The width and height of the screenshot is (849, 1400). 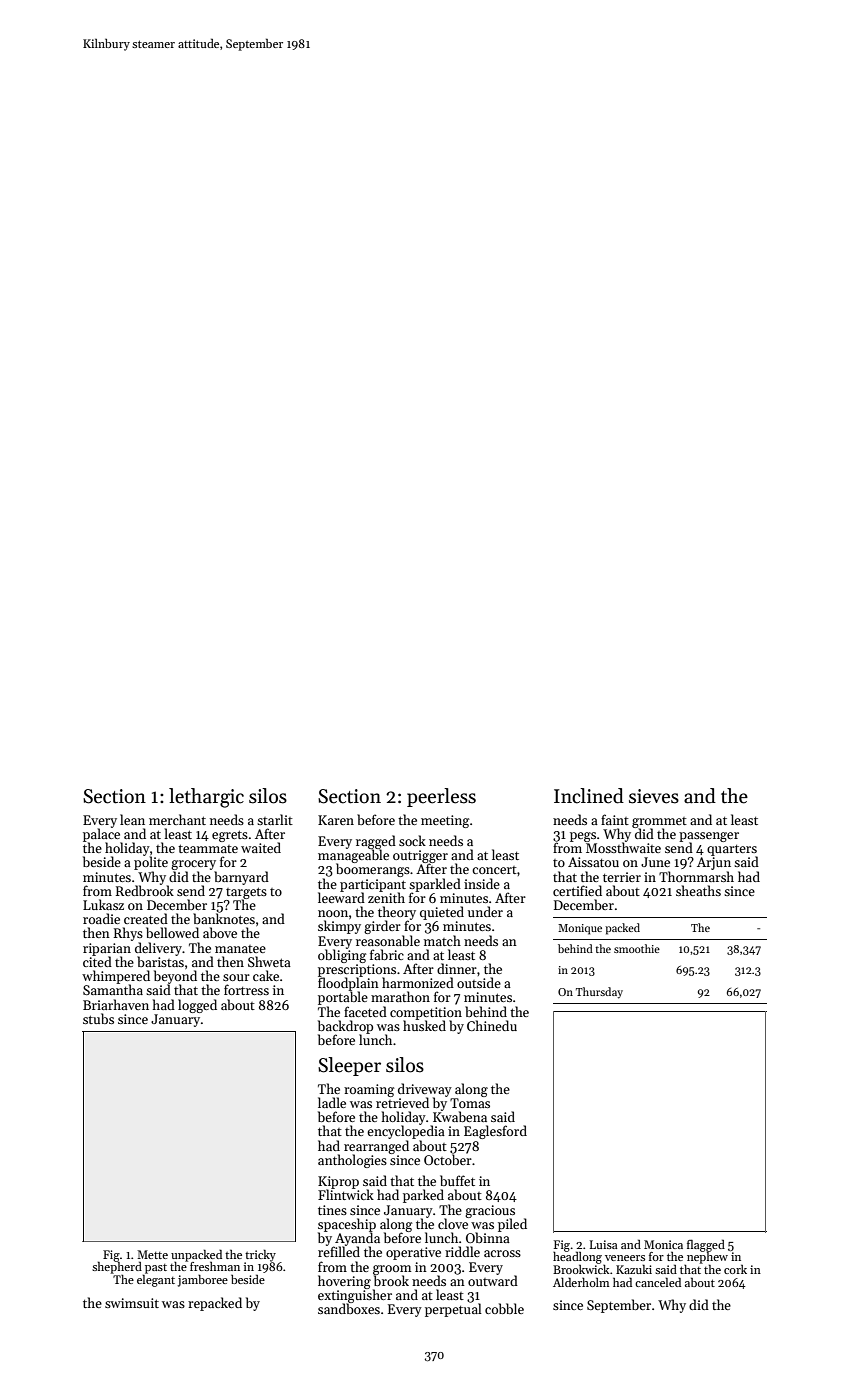 What do you see at coordinates (206, 798) in the screenshot?
I see `lethargic` at bounding box center [206, 798].
